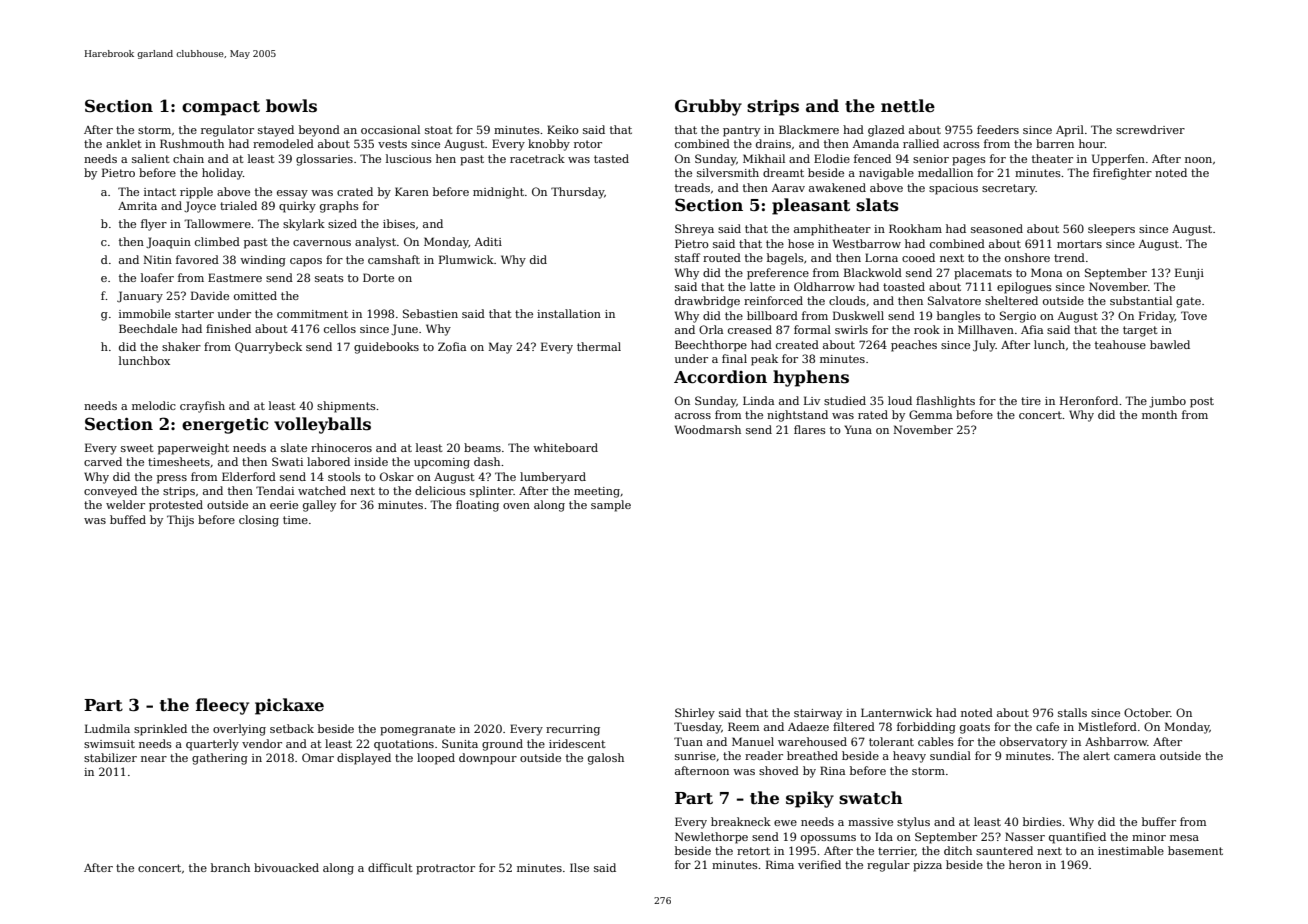 The image size is (1308, 924). I want to click on Ilse, so click(579, 867).
